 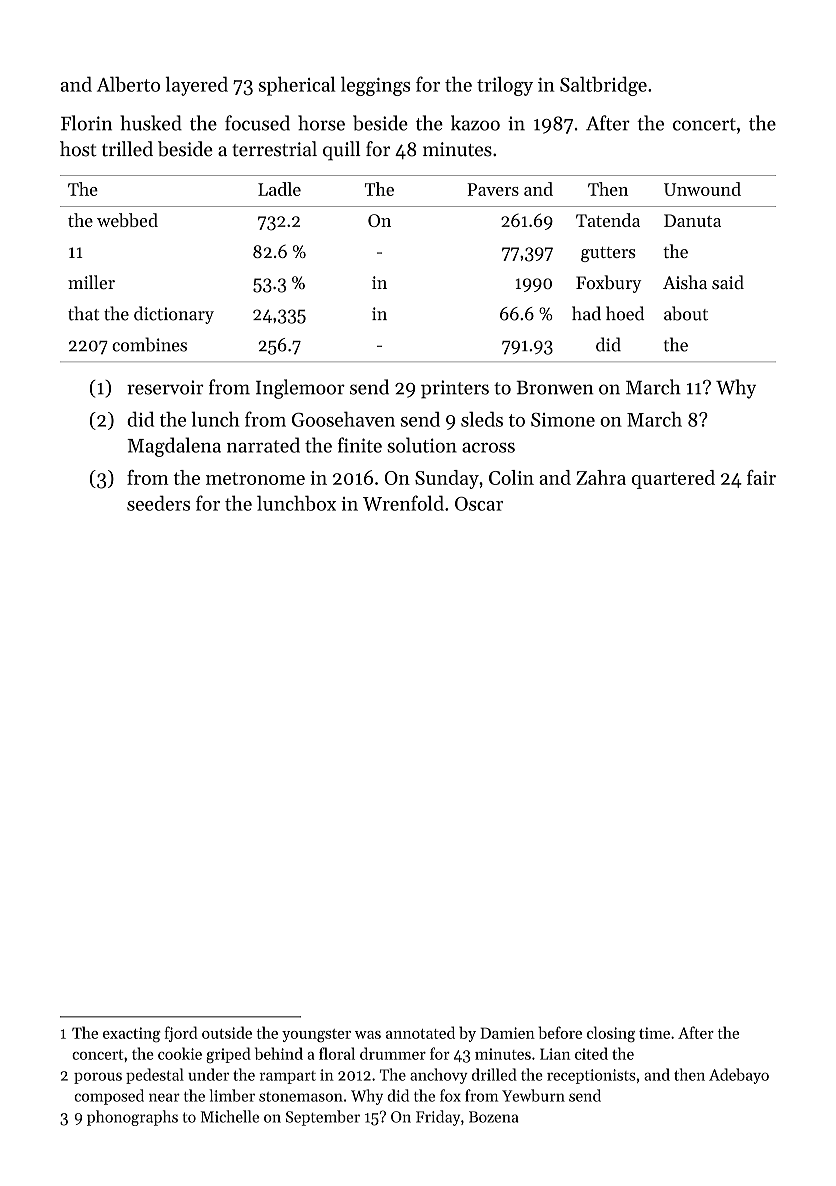 What do you see at coordinates (420, 1032) in the document?
I see `annotated` at bounding box center [420, 1032].
